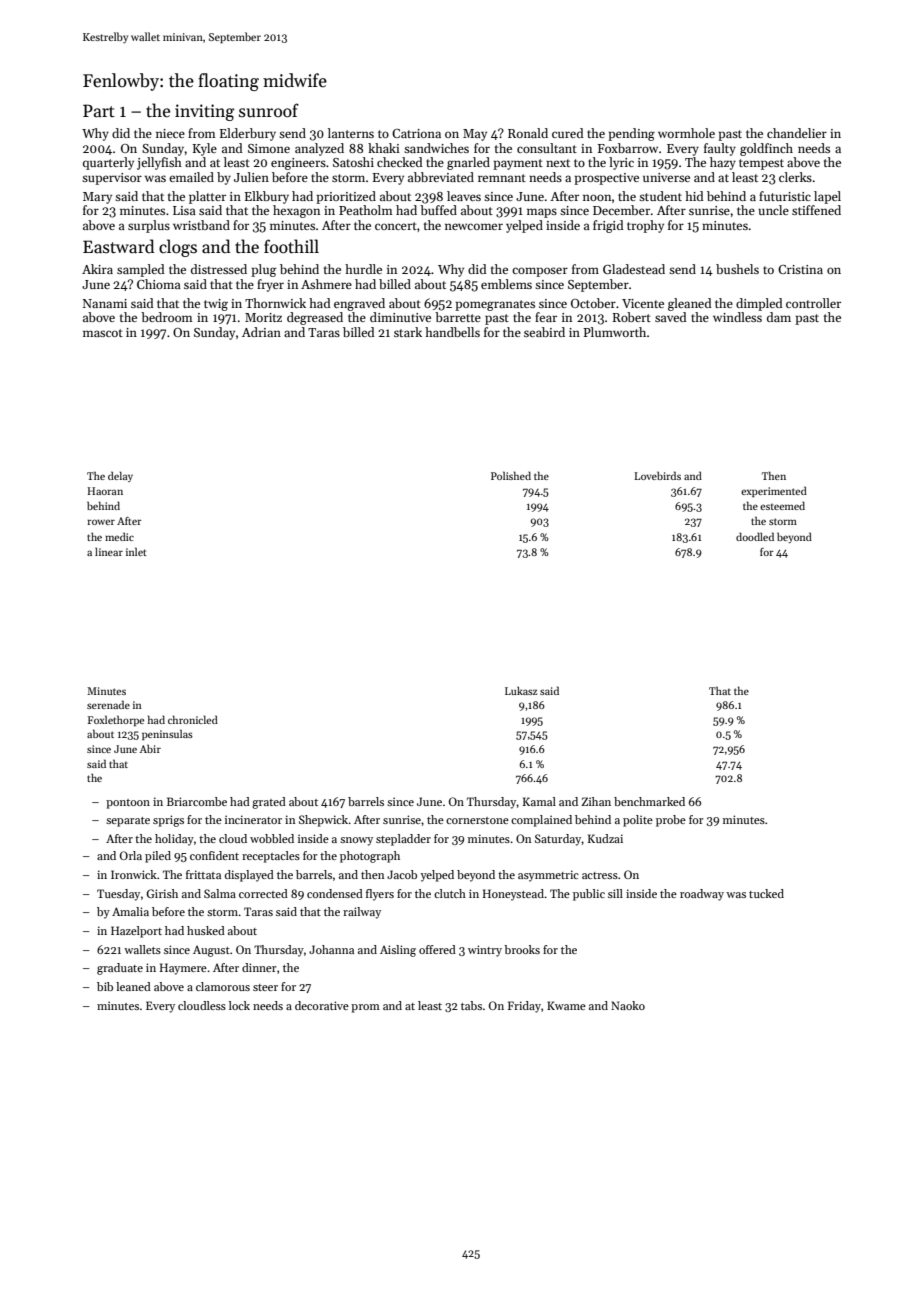 This page has height=1308, width=924. Describe the element at coordinates (755, 536) in the page. I see `doodled` at that location.
